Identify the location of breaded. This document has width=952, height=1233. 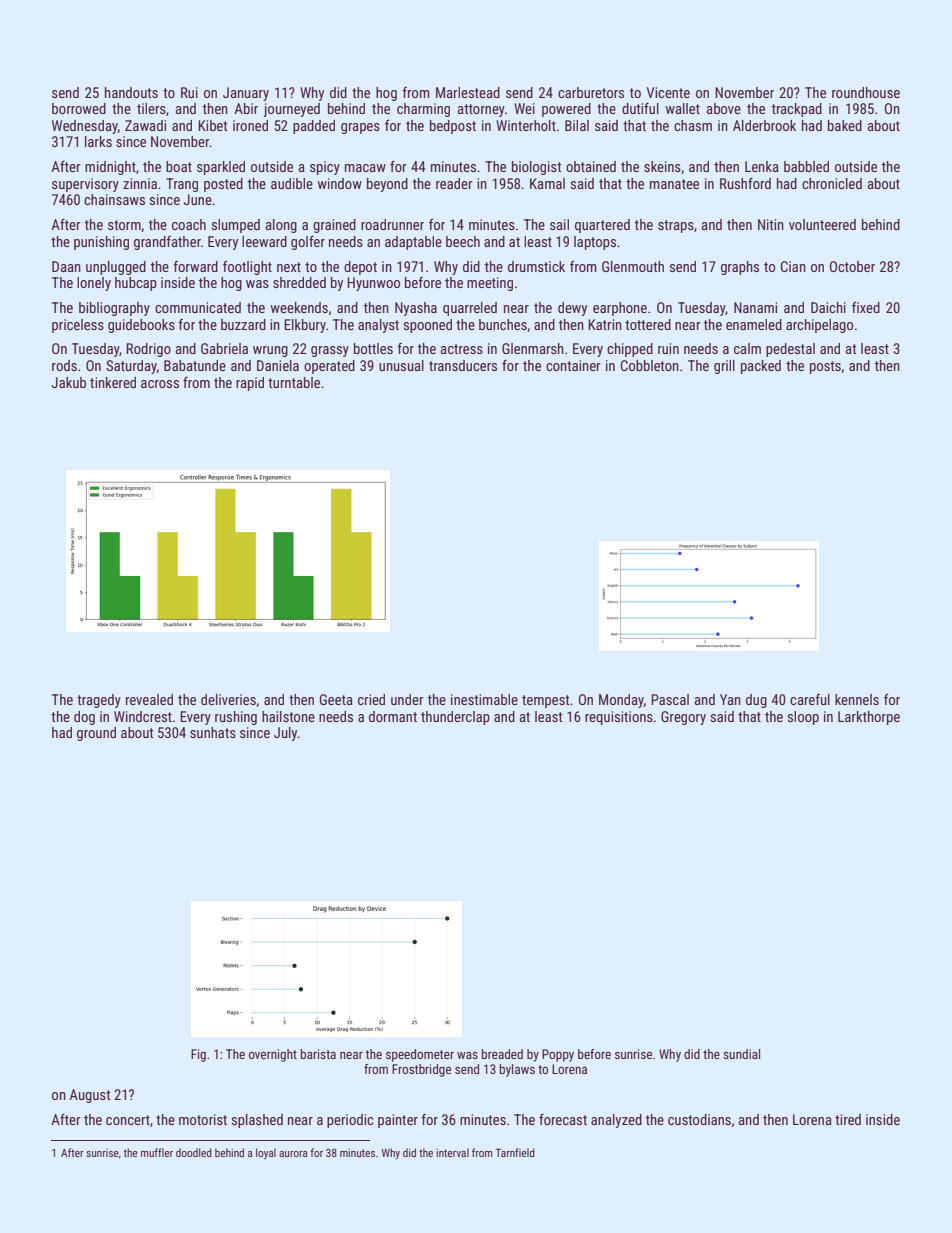
(502, 1054).
